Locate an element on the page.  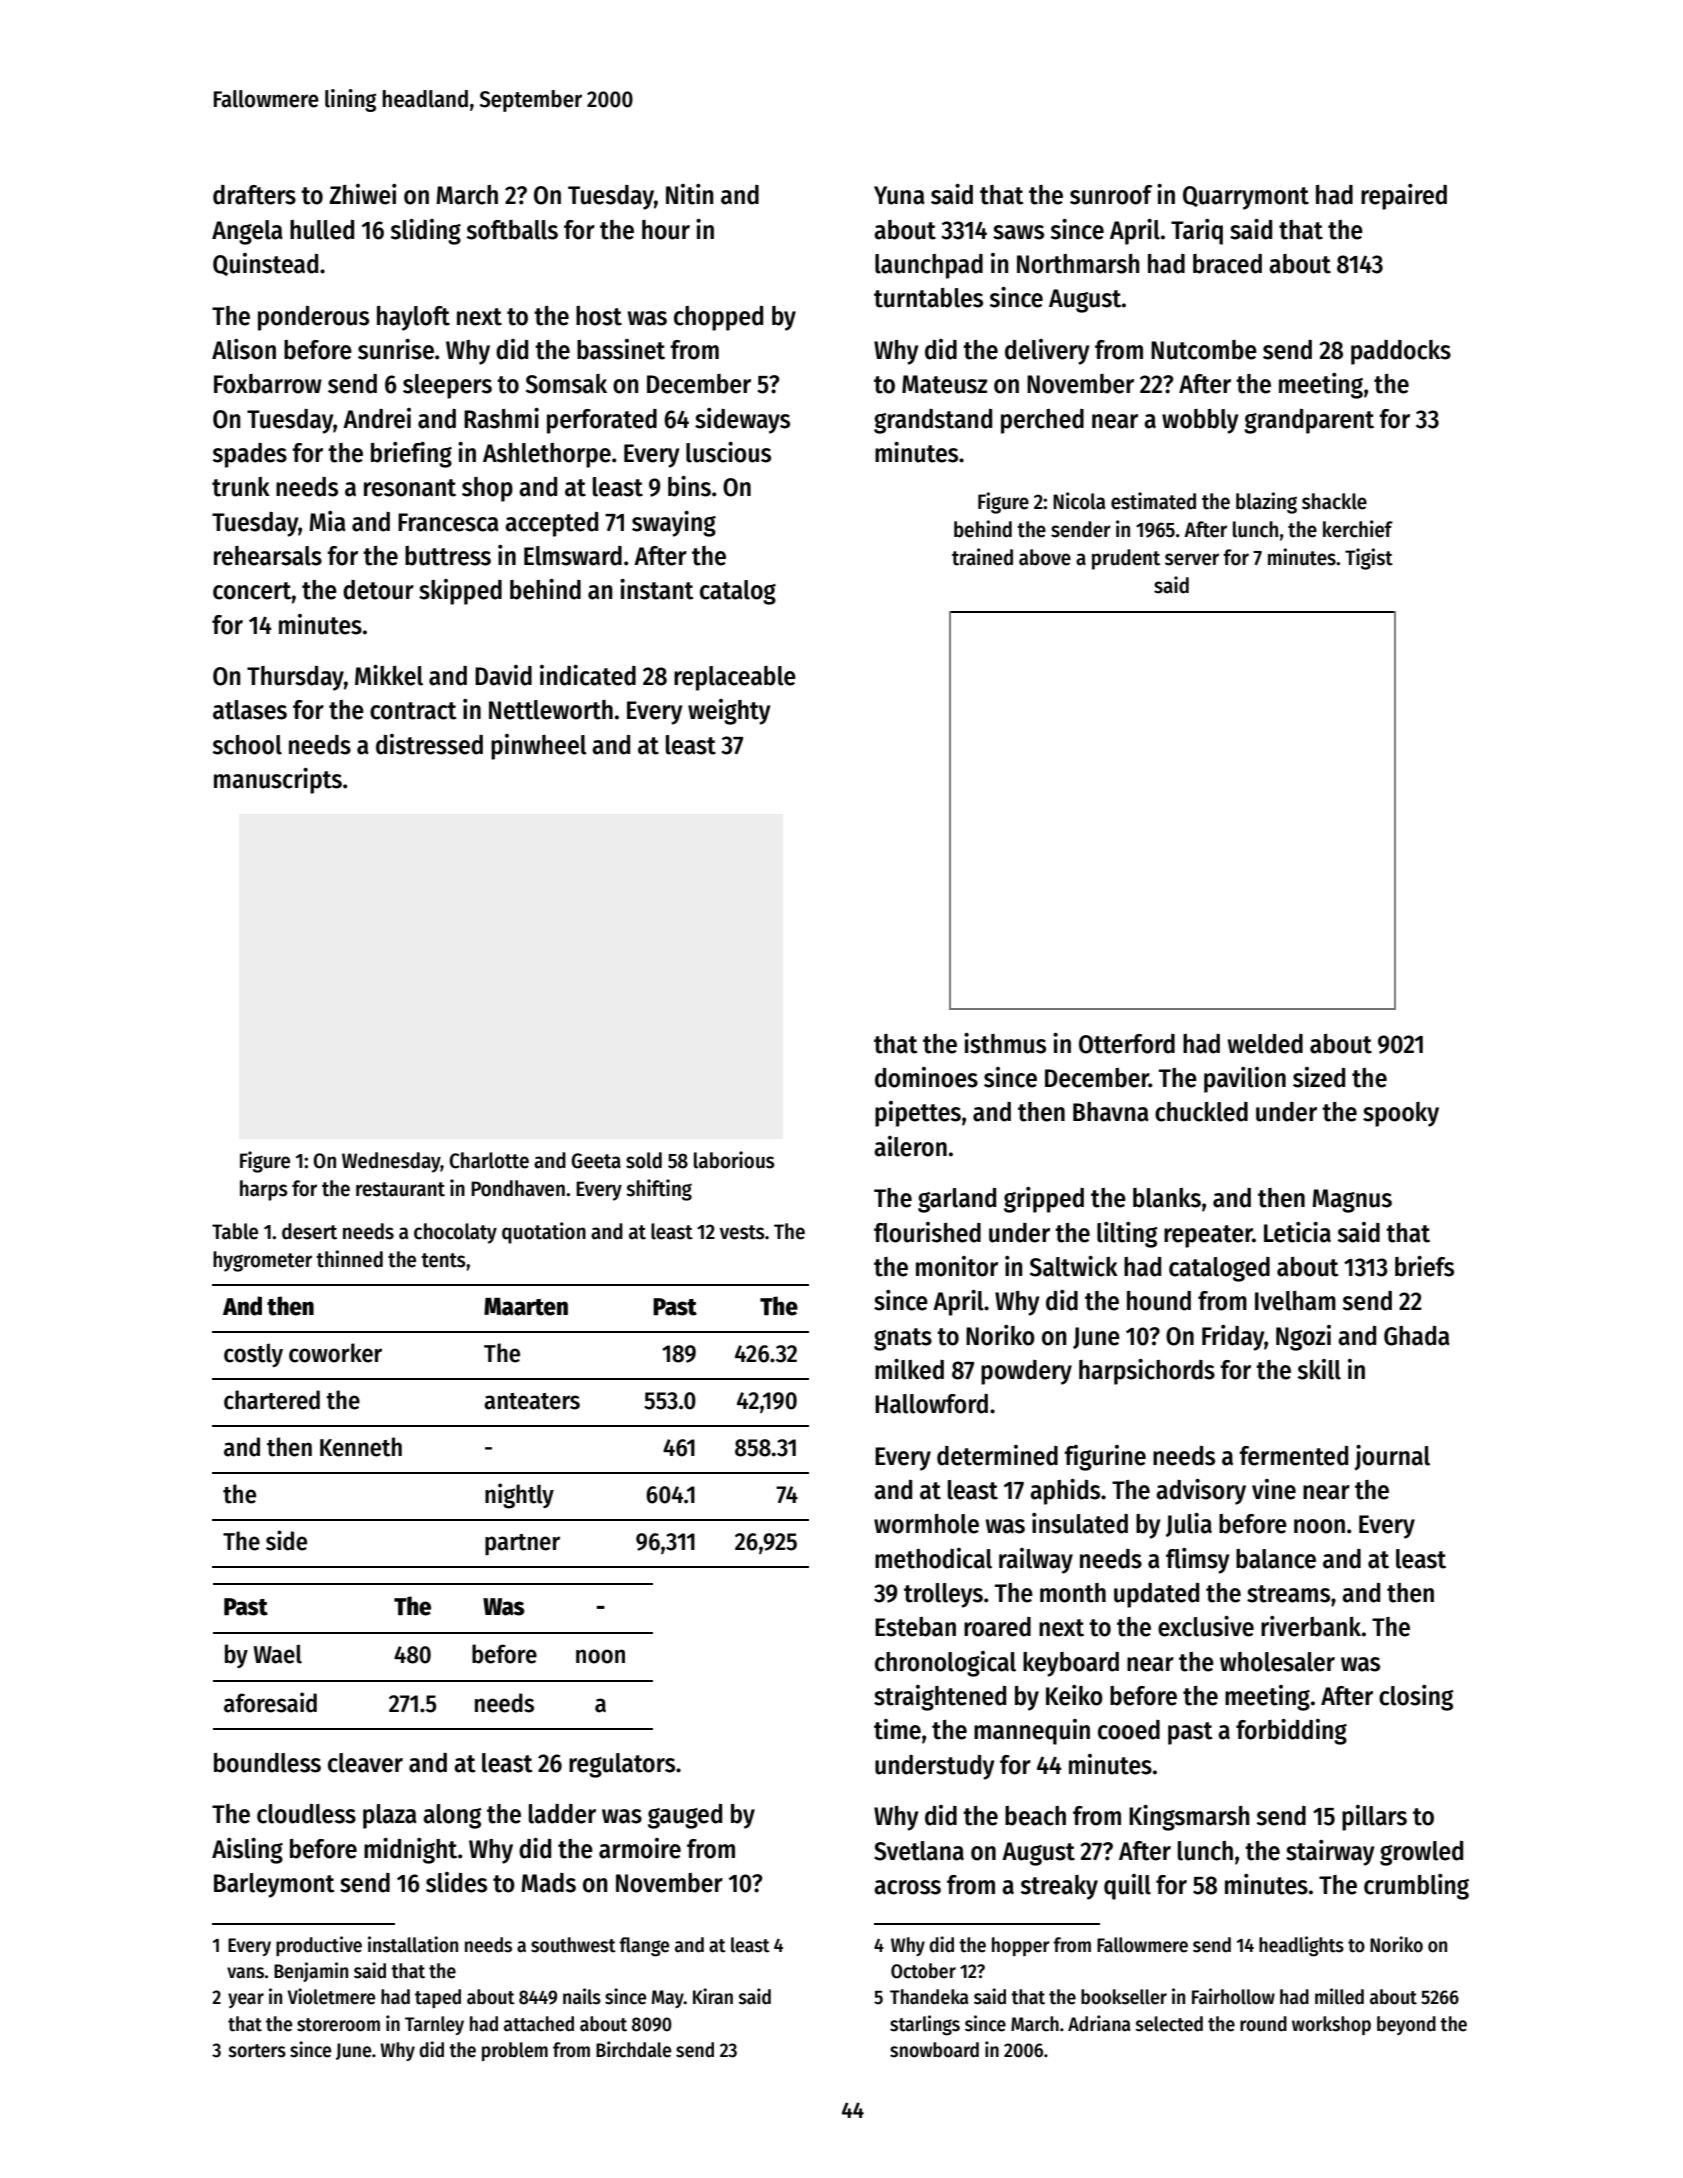
Kiran is located at coordinates (713, 1996).
